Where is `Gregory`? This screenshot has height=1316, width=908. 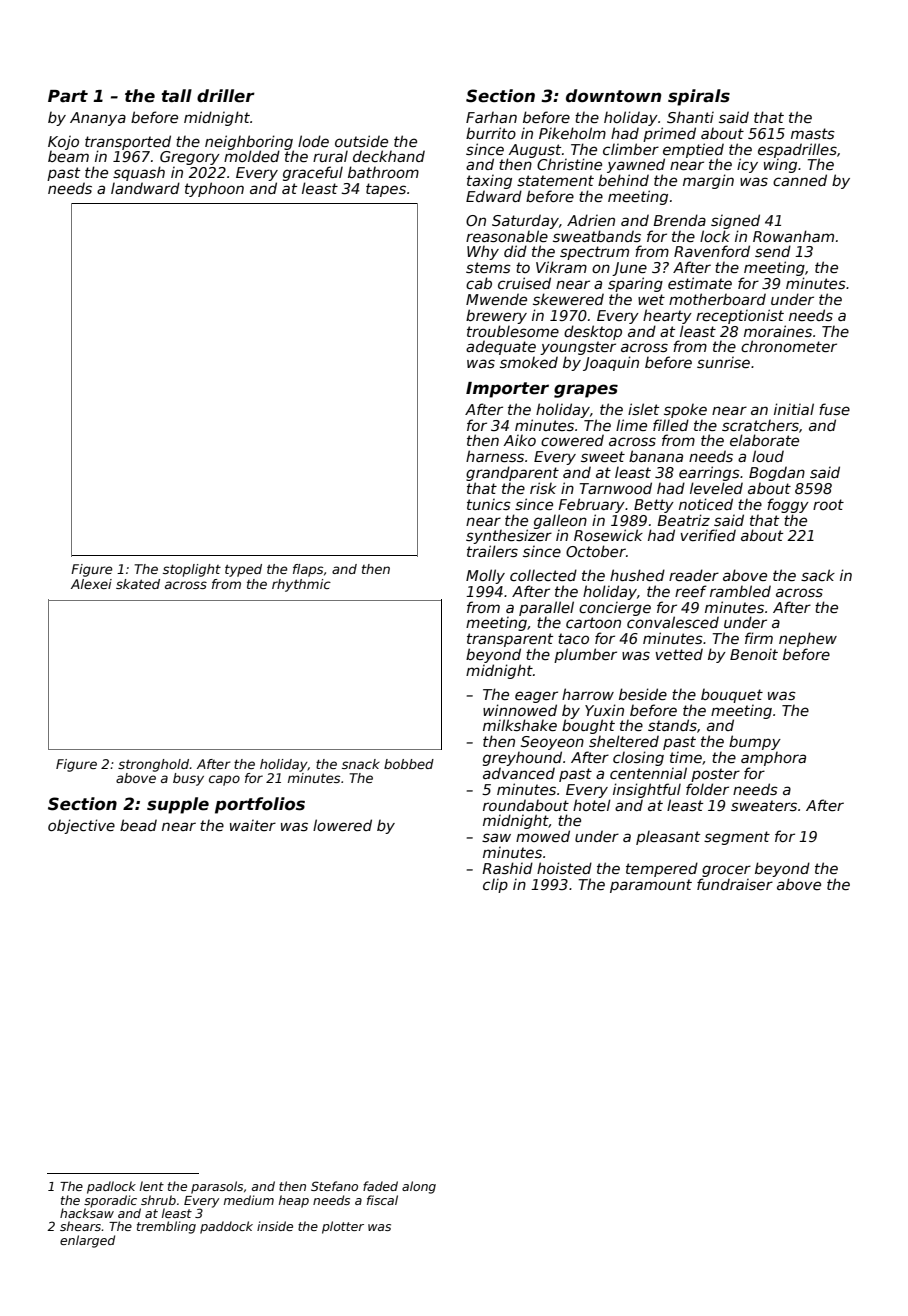
Gregory is located at coordinates (190, 158).
